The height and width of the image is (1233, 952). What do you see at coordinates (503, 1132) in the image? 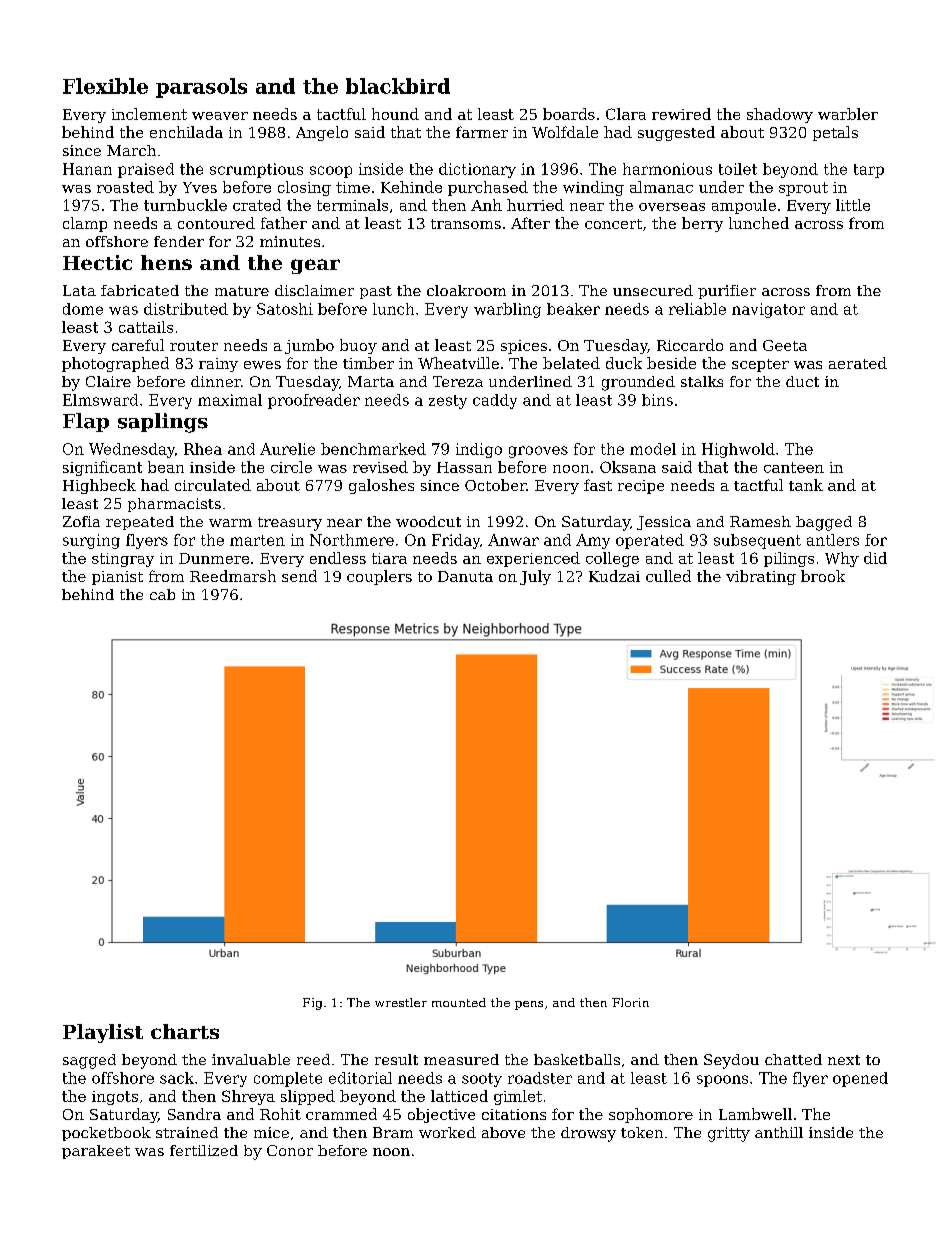
I see `above` at bounding box center [503, 1132].
